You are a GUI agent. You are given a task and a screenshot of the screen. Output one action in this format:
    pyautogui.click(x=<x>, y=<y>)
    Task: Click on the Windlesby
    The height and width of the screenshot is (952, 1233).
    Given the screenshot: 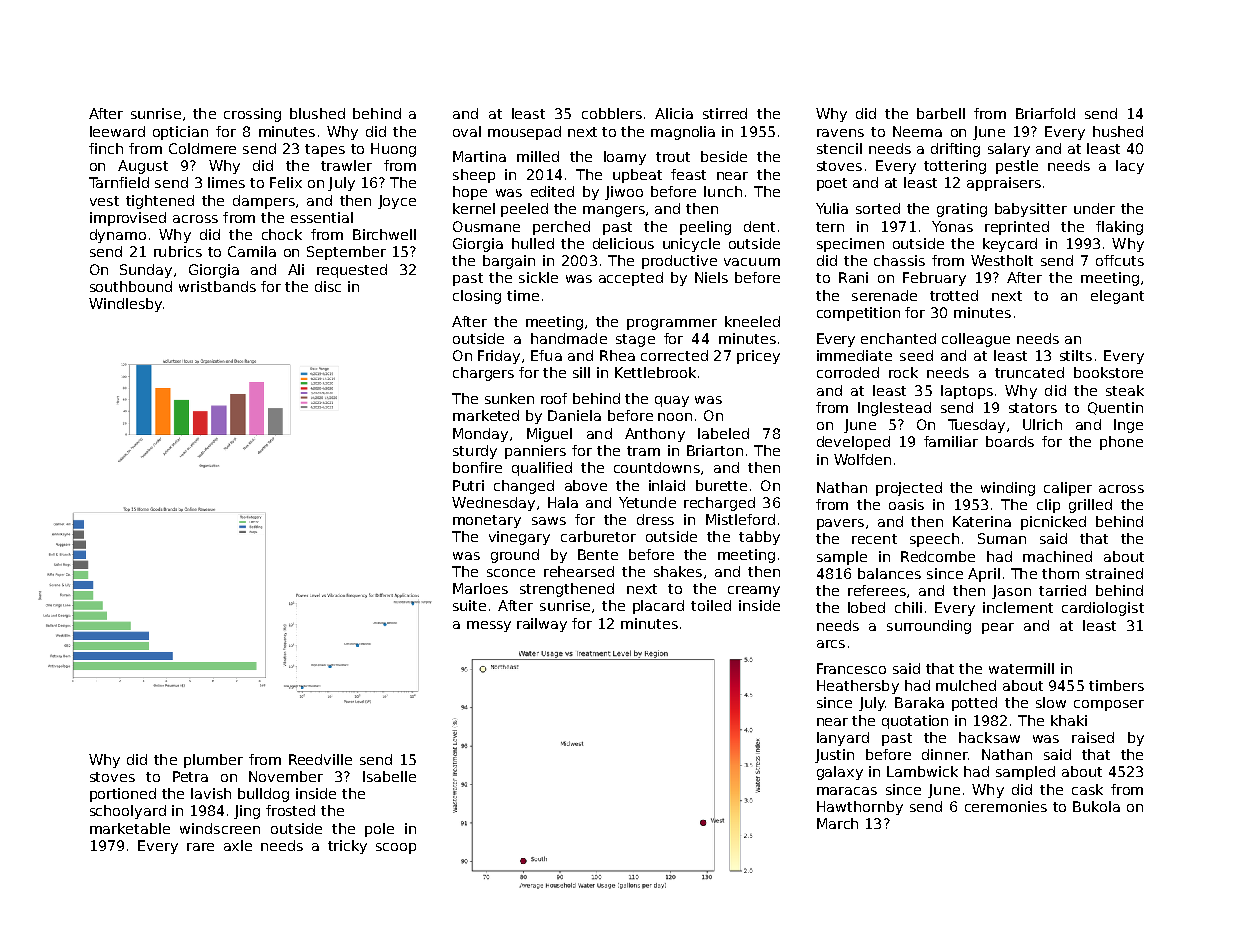 What is the action you would take?
    pyautogui.click(x=125, y=305)
